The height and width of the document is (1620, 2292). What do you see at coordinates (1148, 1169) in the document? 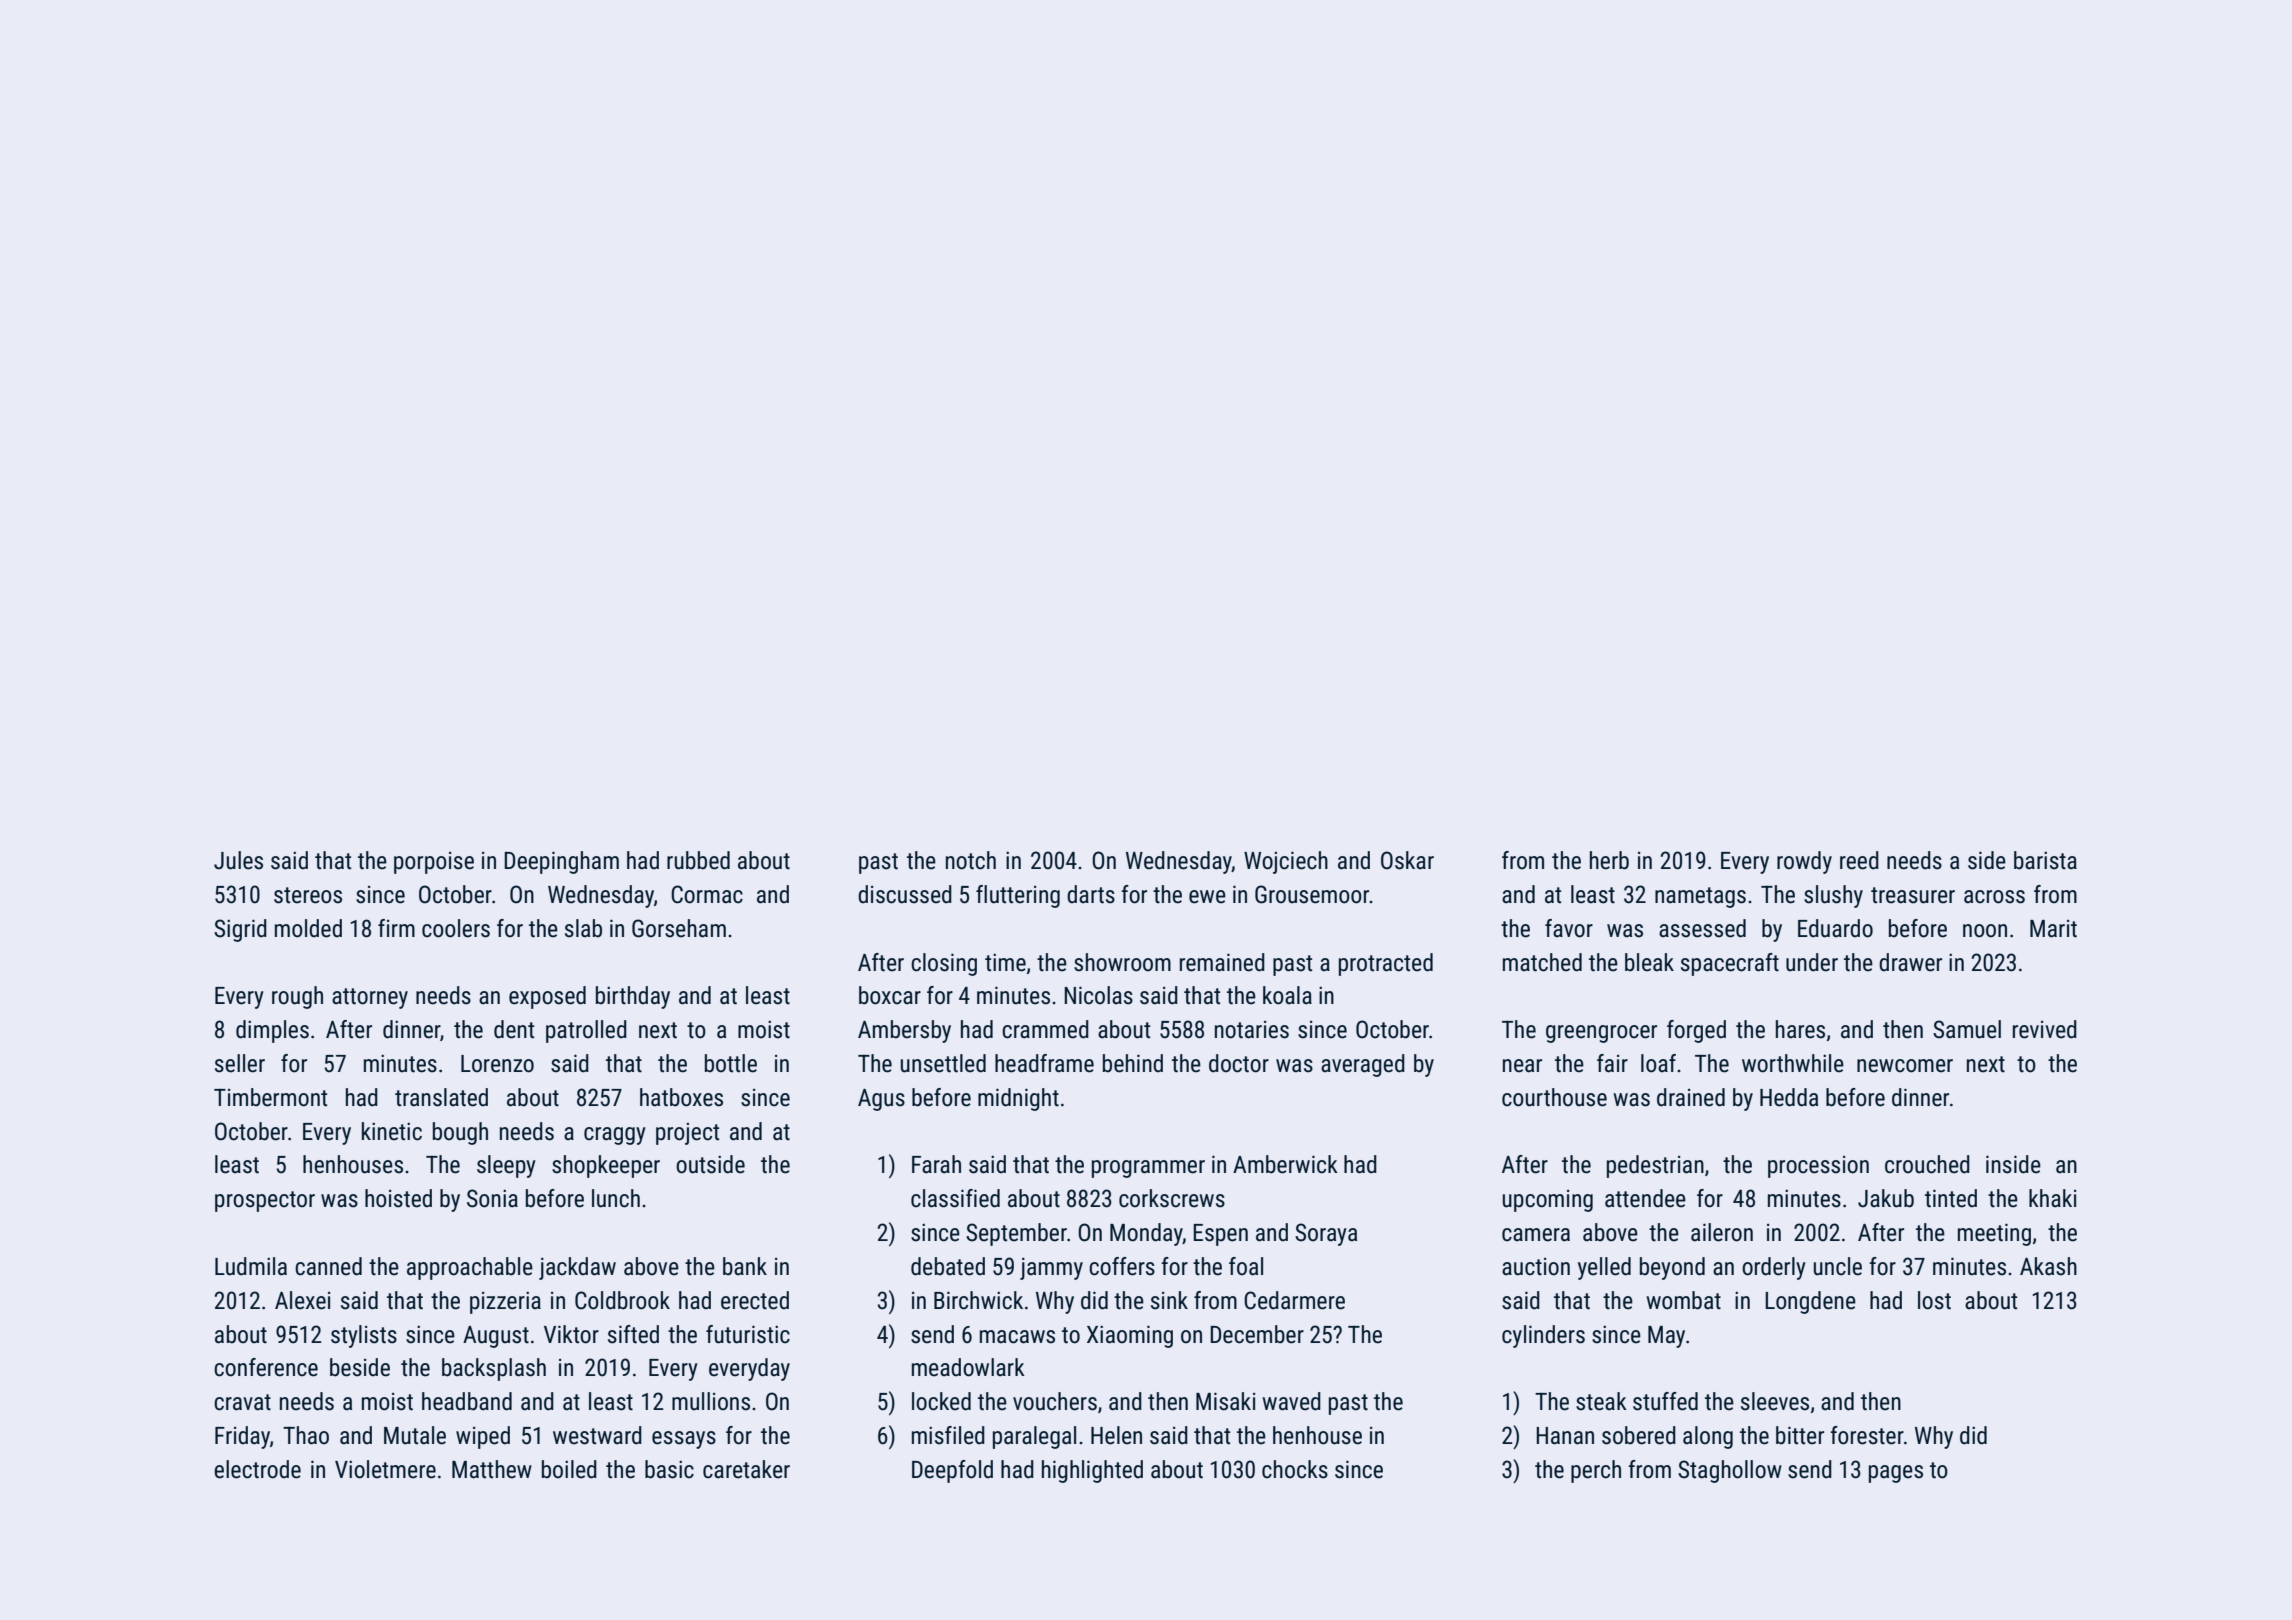
I see `programmer` at bounding box center [1148, 1169].
